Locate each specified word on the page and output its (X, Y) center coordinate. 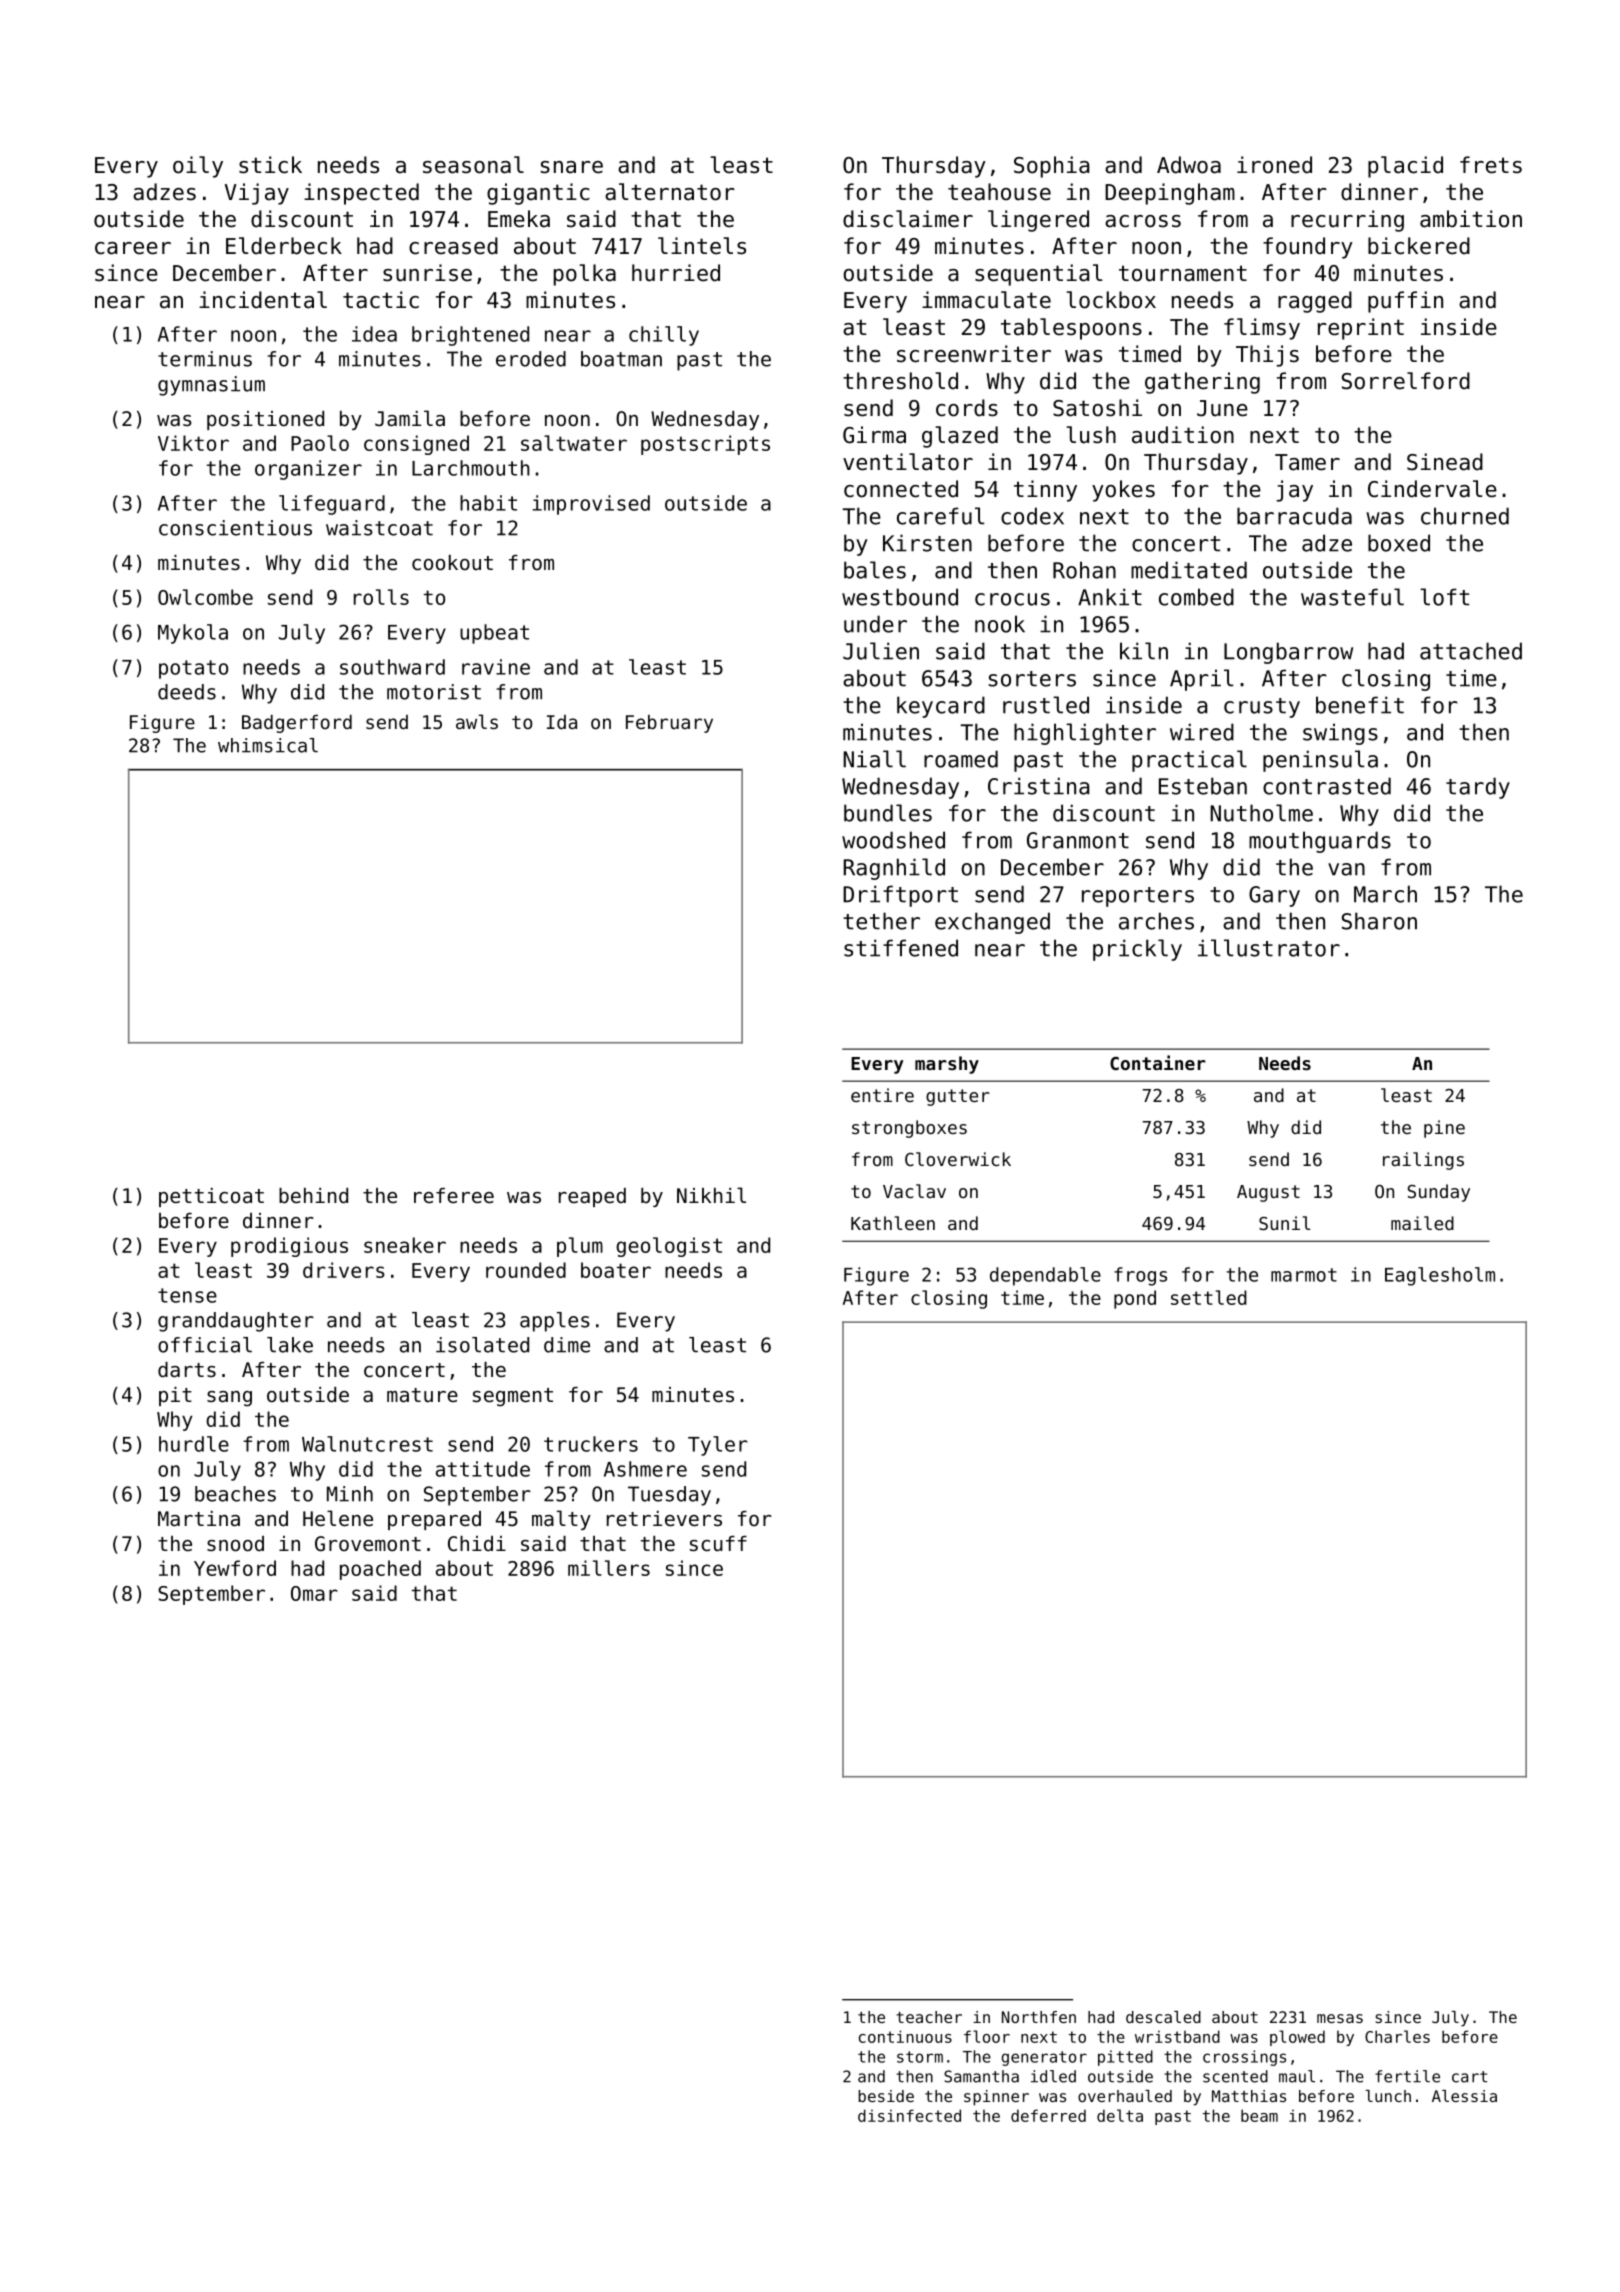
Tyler (718, 1446)
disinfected (909, 2115)
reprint (1361, 329)
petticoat (211, 1197)
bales (875, 570)
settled (1209, 1297)
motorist (434, 692)
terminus (205, 359)
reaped (592, 1197)
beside (886, 2096)
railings (1423, 1161)
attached (1471, 651)
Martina (199, 1519)
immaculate (986, 300)
